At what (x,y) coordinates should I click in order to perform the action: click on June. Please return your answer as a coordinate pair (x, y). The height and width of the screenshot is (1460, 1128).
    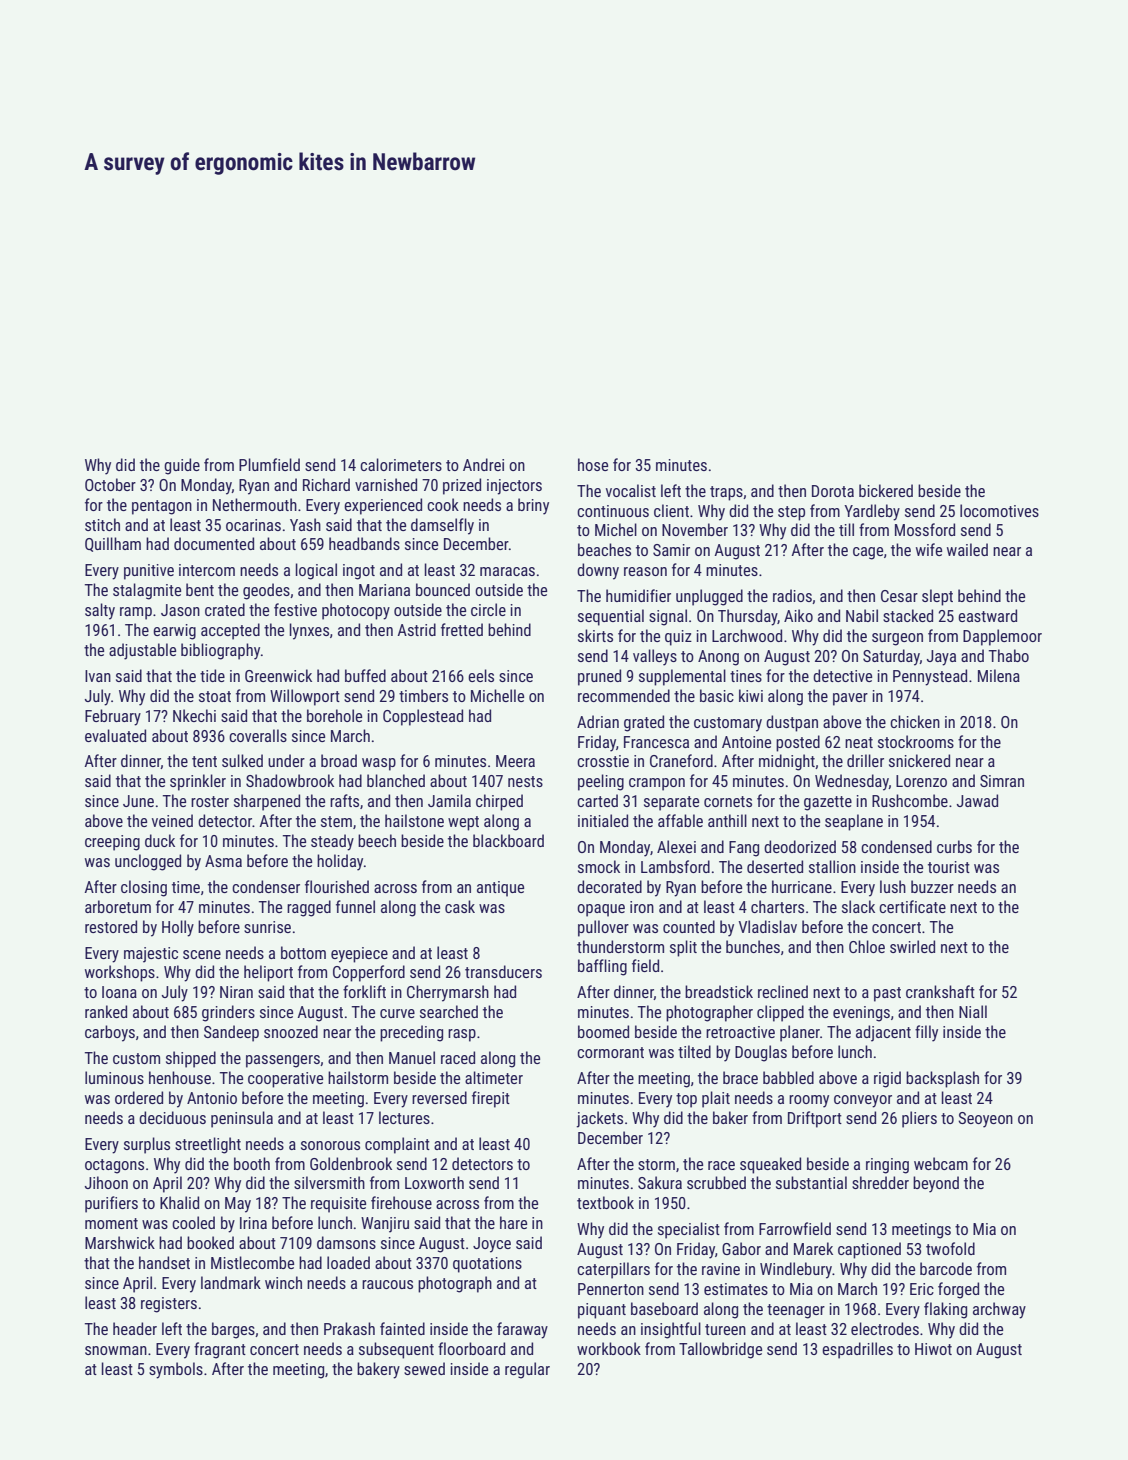
    Looking at the image, I should click on (138, 801).
